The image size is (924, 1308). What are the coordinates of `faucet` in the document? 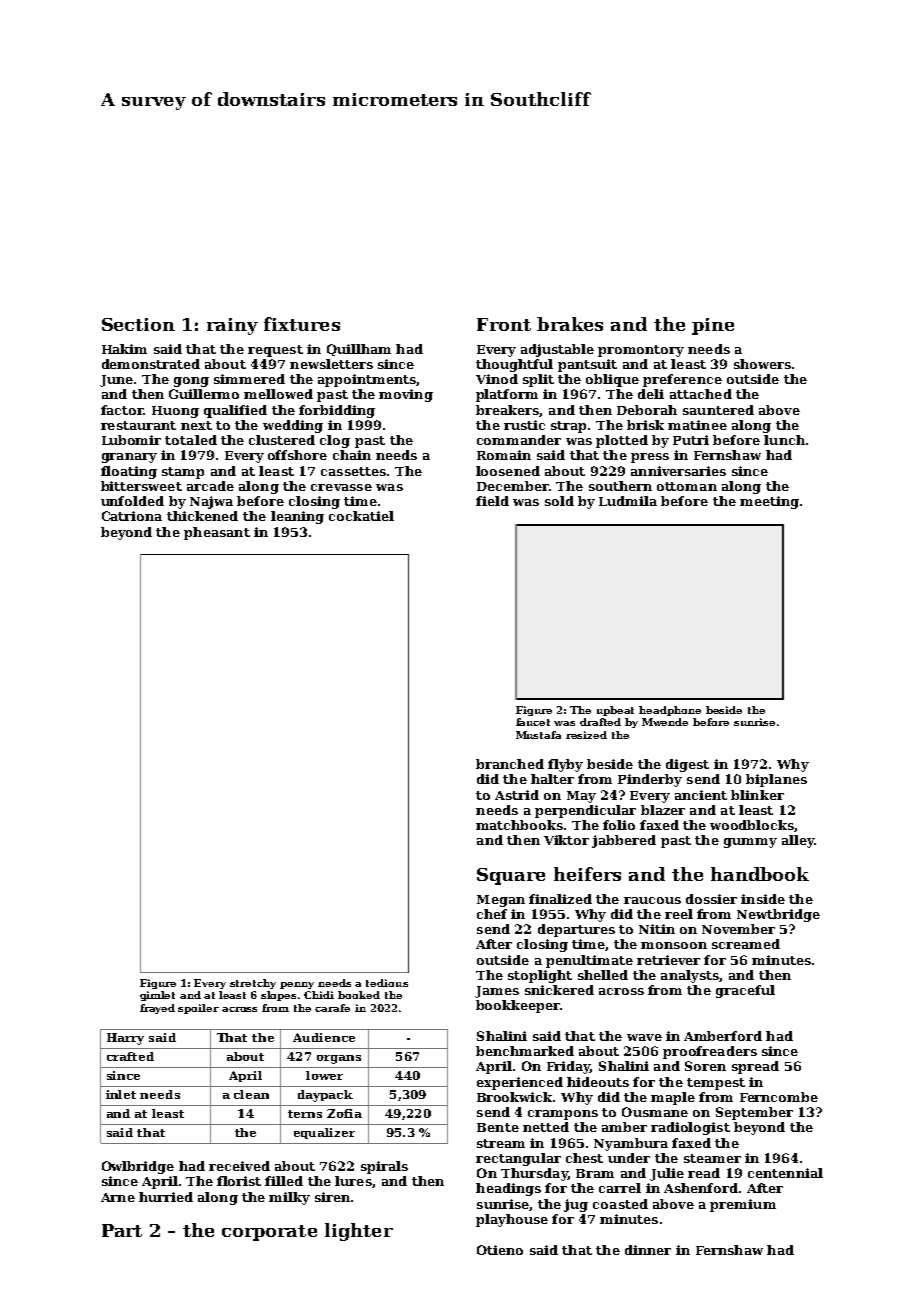 It's located at (533, 722).
